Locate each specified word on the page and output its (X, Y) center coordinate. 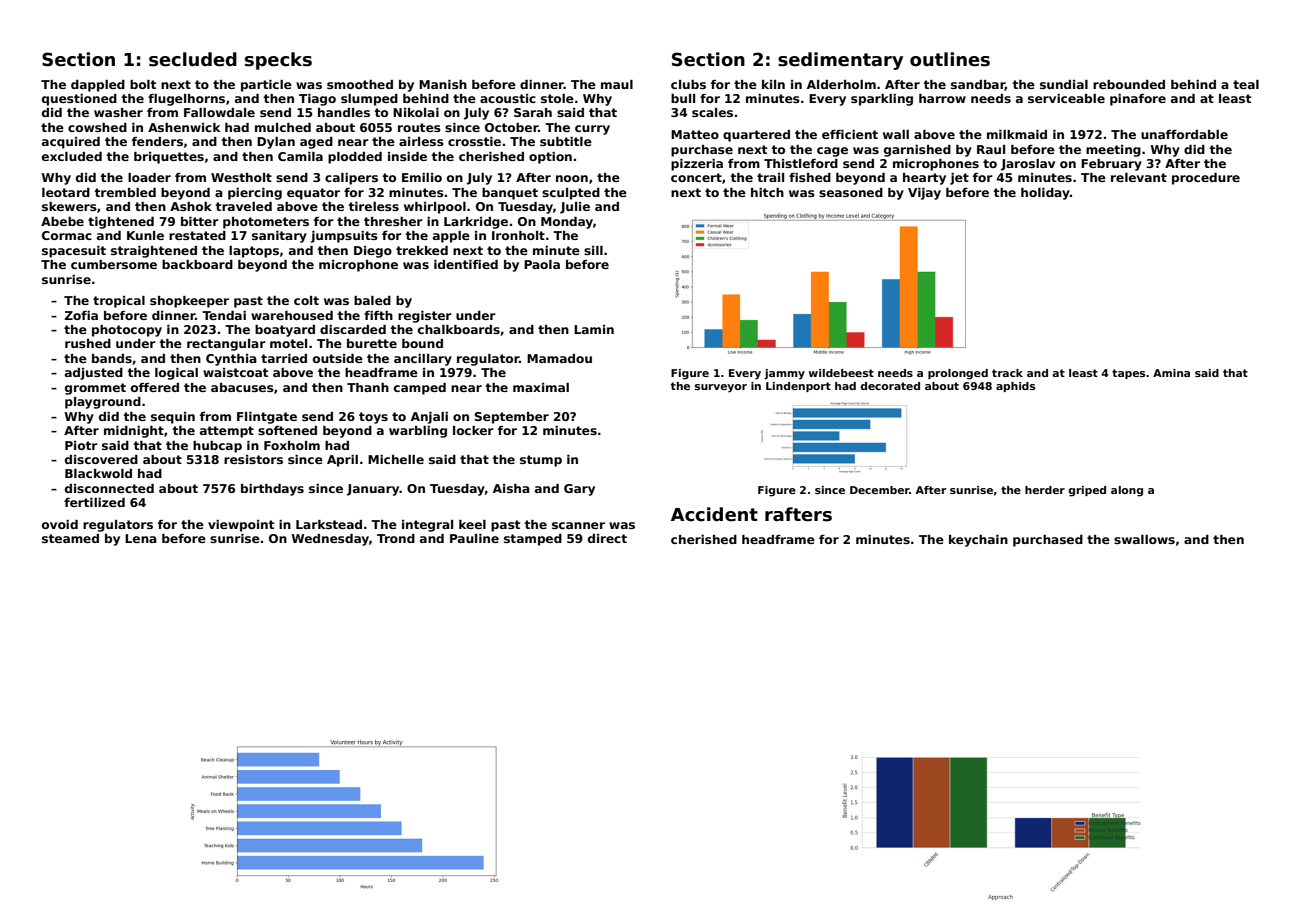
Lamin (594, 329)
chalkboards (459, 329)
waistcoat (235, 372)
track (1007, 373)
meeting (1113, 151)
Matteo (695, 134)
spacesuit (74, 252)
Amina (1171, 373)
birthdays (272, 490)
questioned (79, 100)
